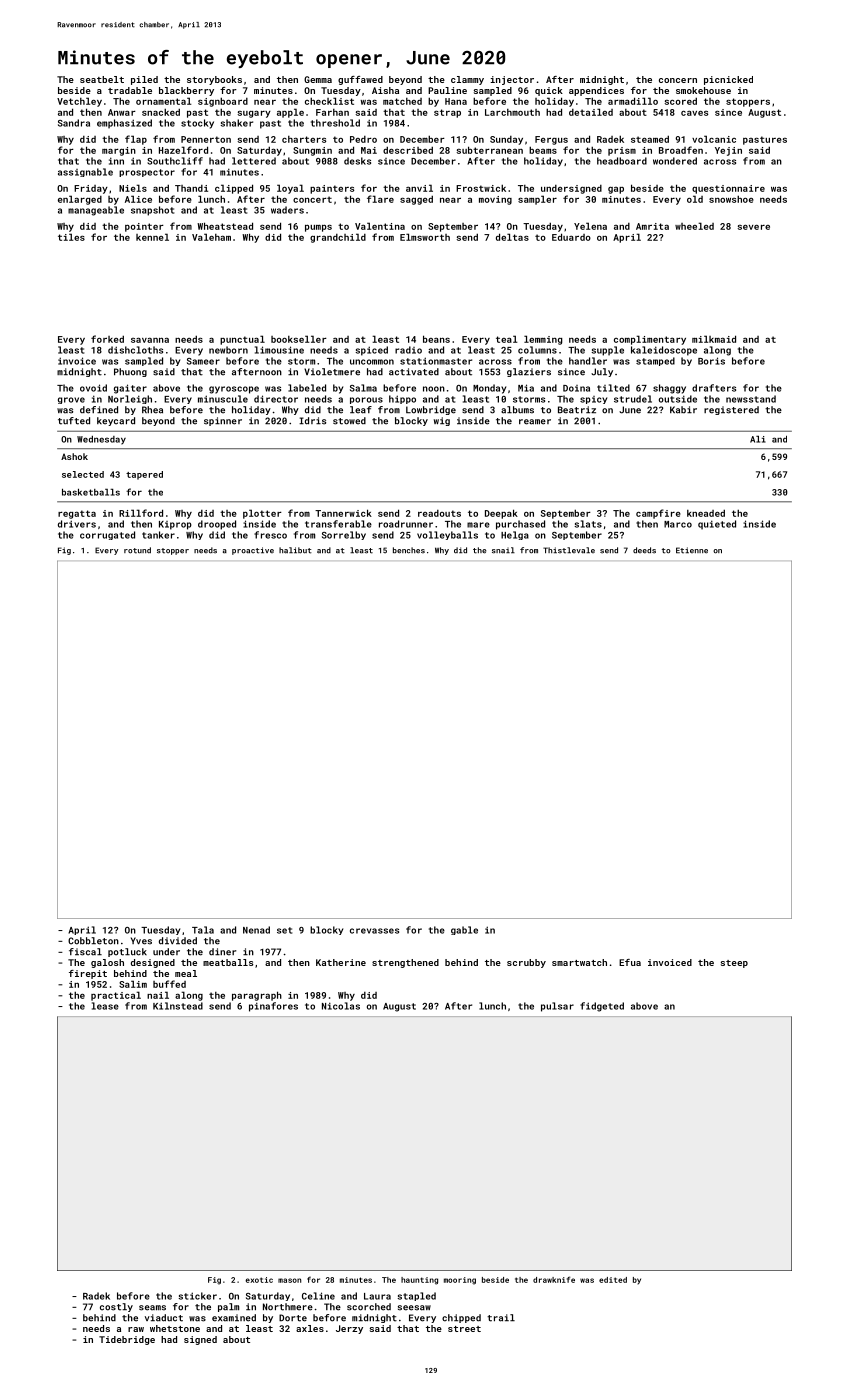 The image size is (849, 1400). I want to click on storybooks, so click(214, 80).
